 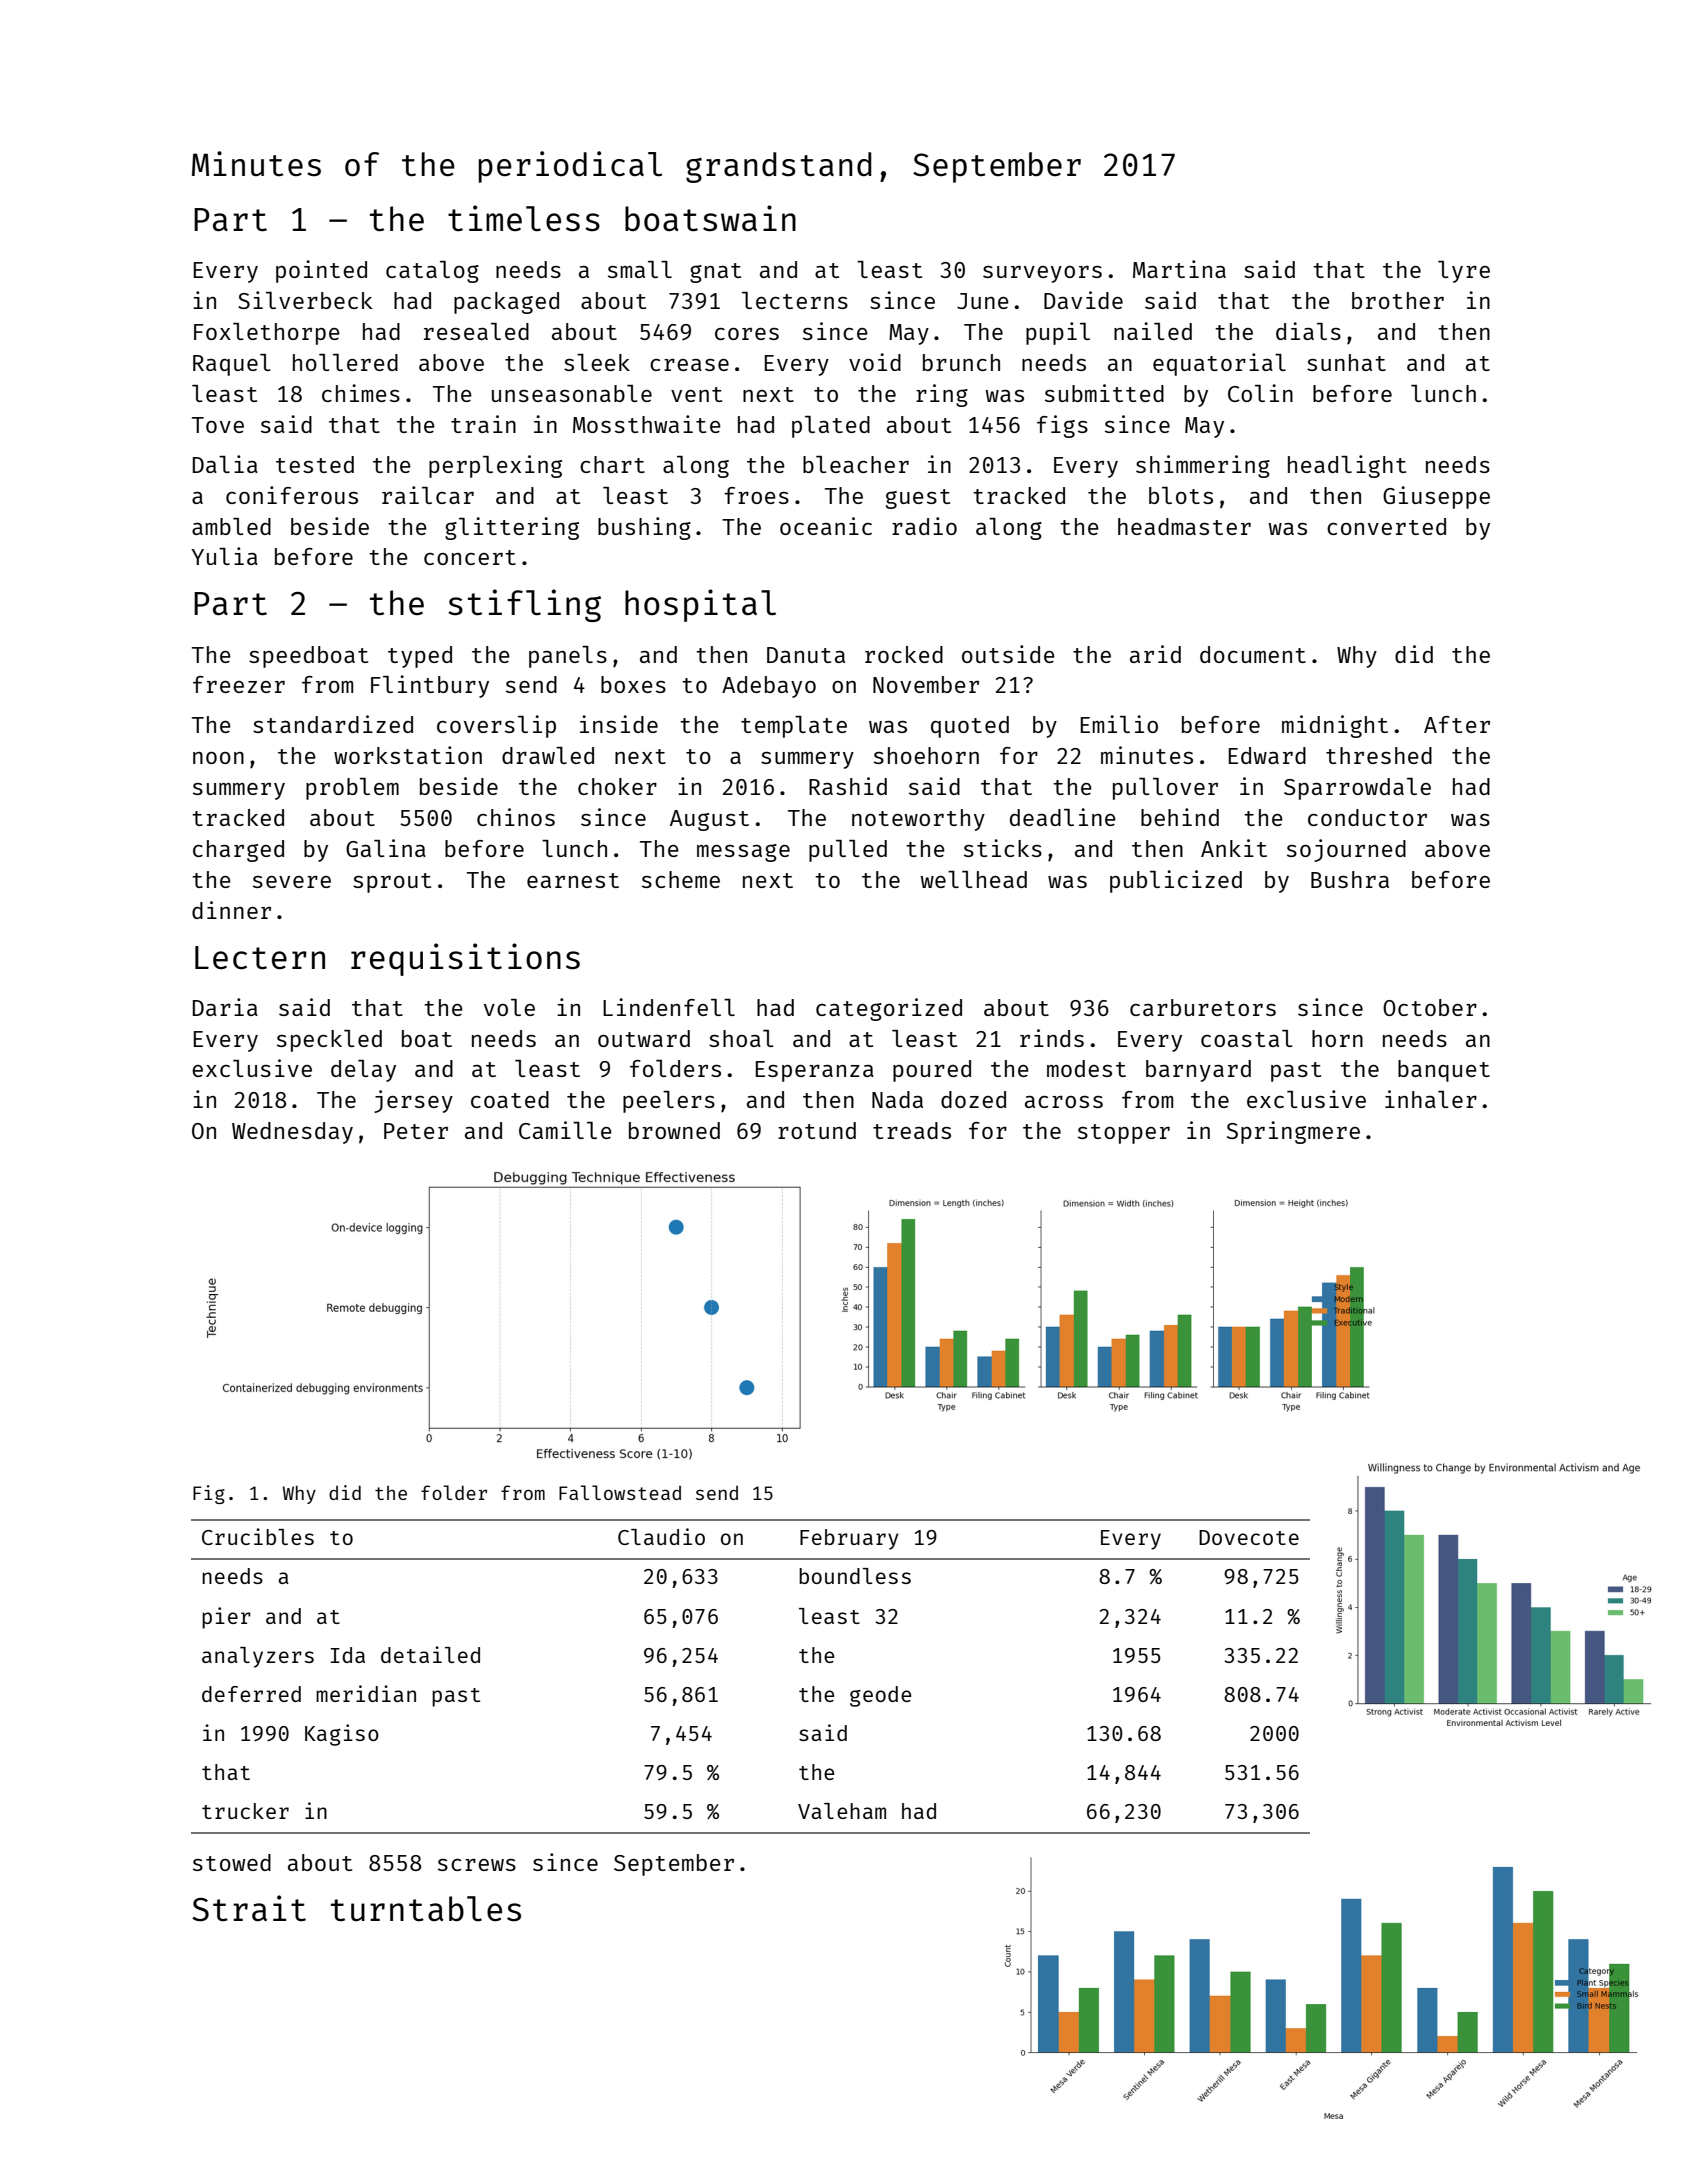 What do you see at coordinates (1249, 1537) in the screenshot?
I see `Dovecote` at bounding box center [1249, 1537].
